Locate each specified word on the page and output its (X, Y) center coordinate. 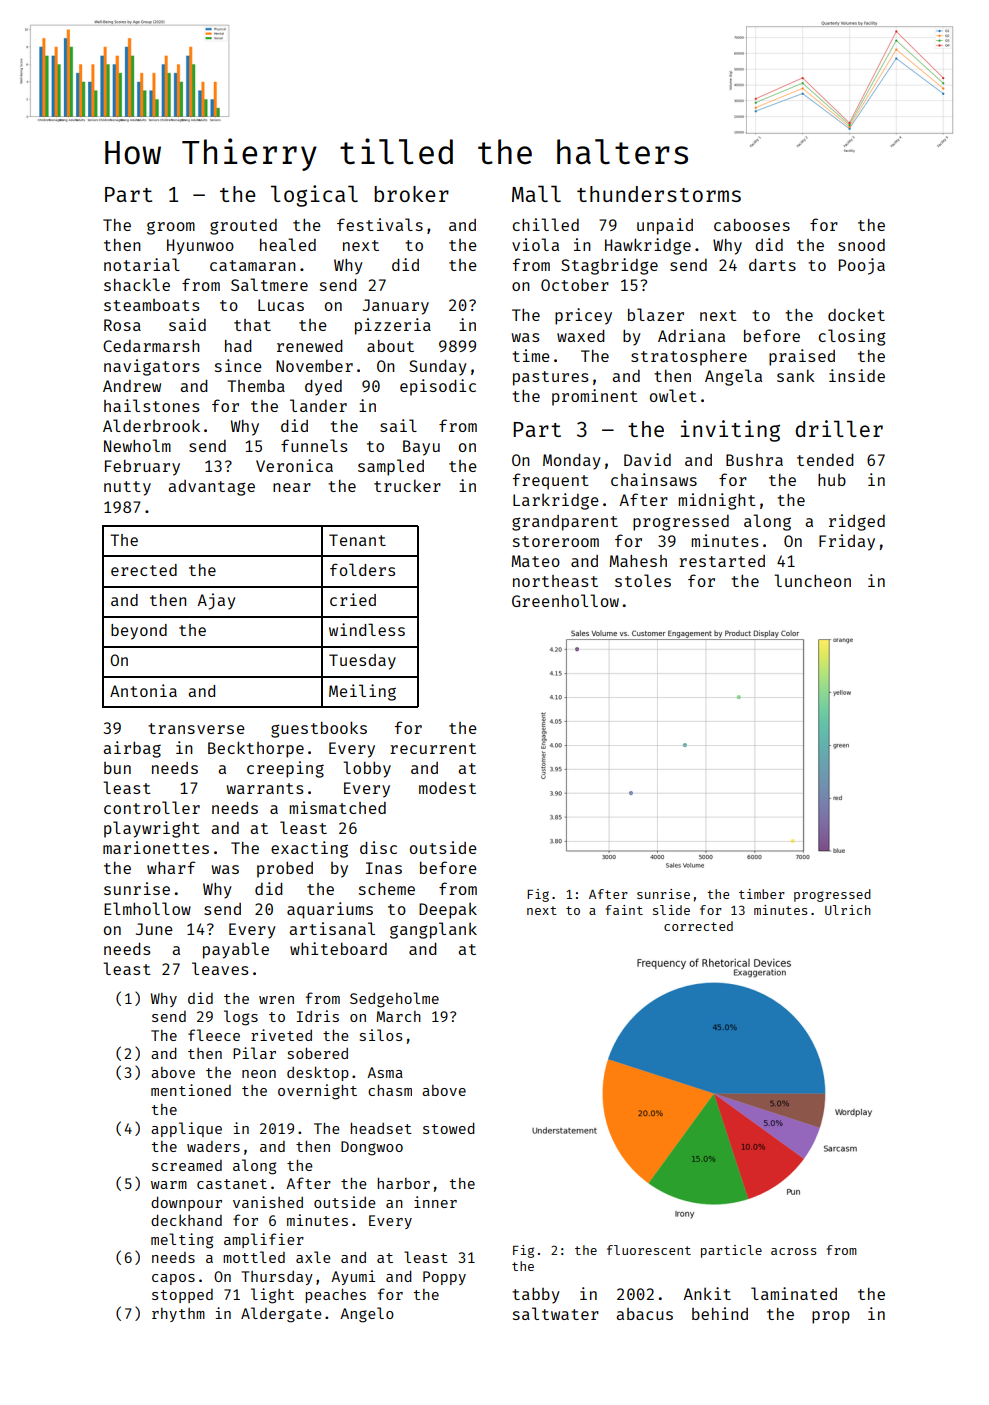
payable (236, 950)
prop (831, 1317)
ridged (857, 522)
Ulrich (848, 910)
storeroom (556, 541)
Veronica (294, 465)
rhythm (178, 1315)
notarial (142, 264)
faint (624, 910)
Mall (536, 193)
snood (861, 245)
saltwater (556, 1313)
